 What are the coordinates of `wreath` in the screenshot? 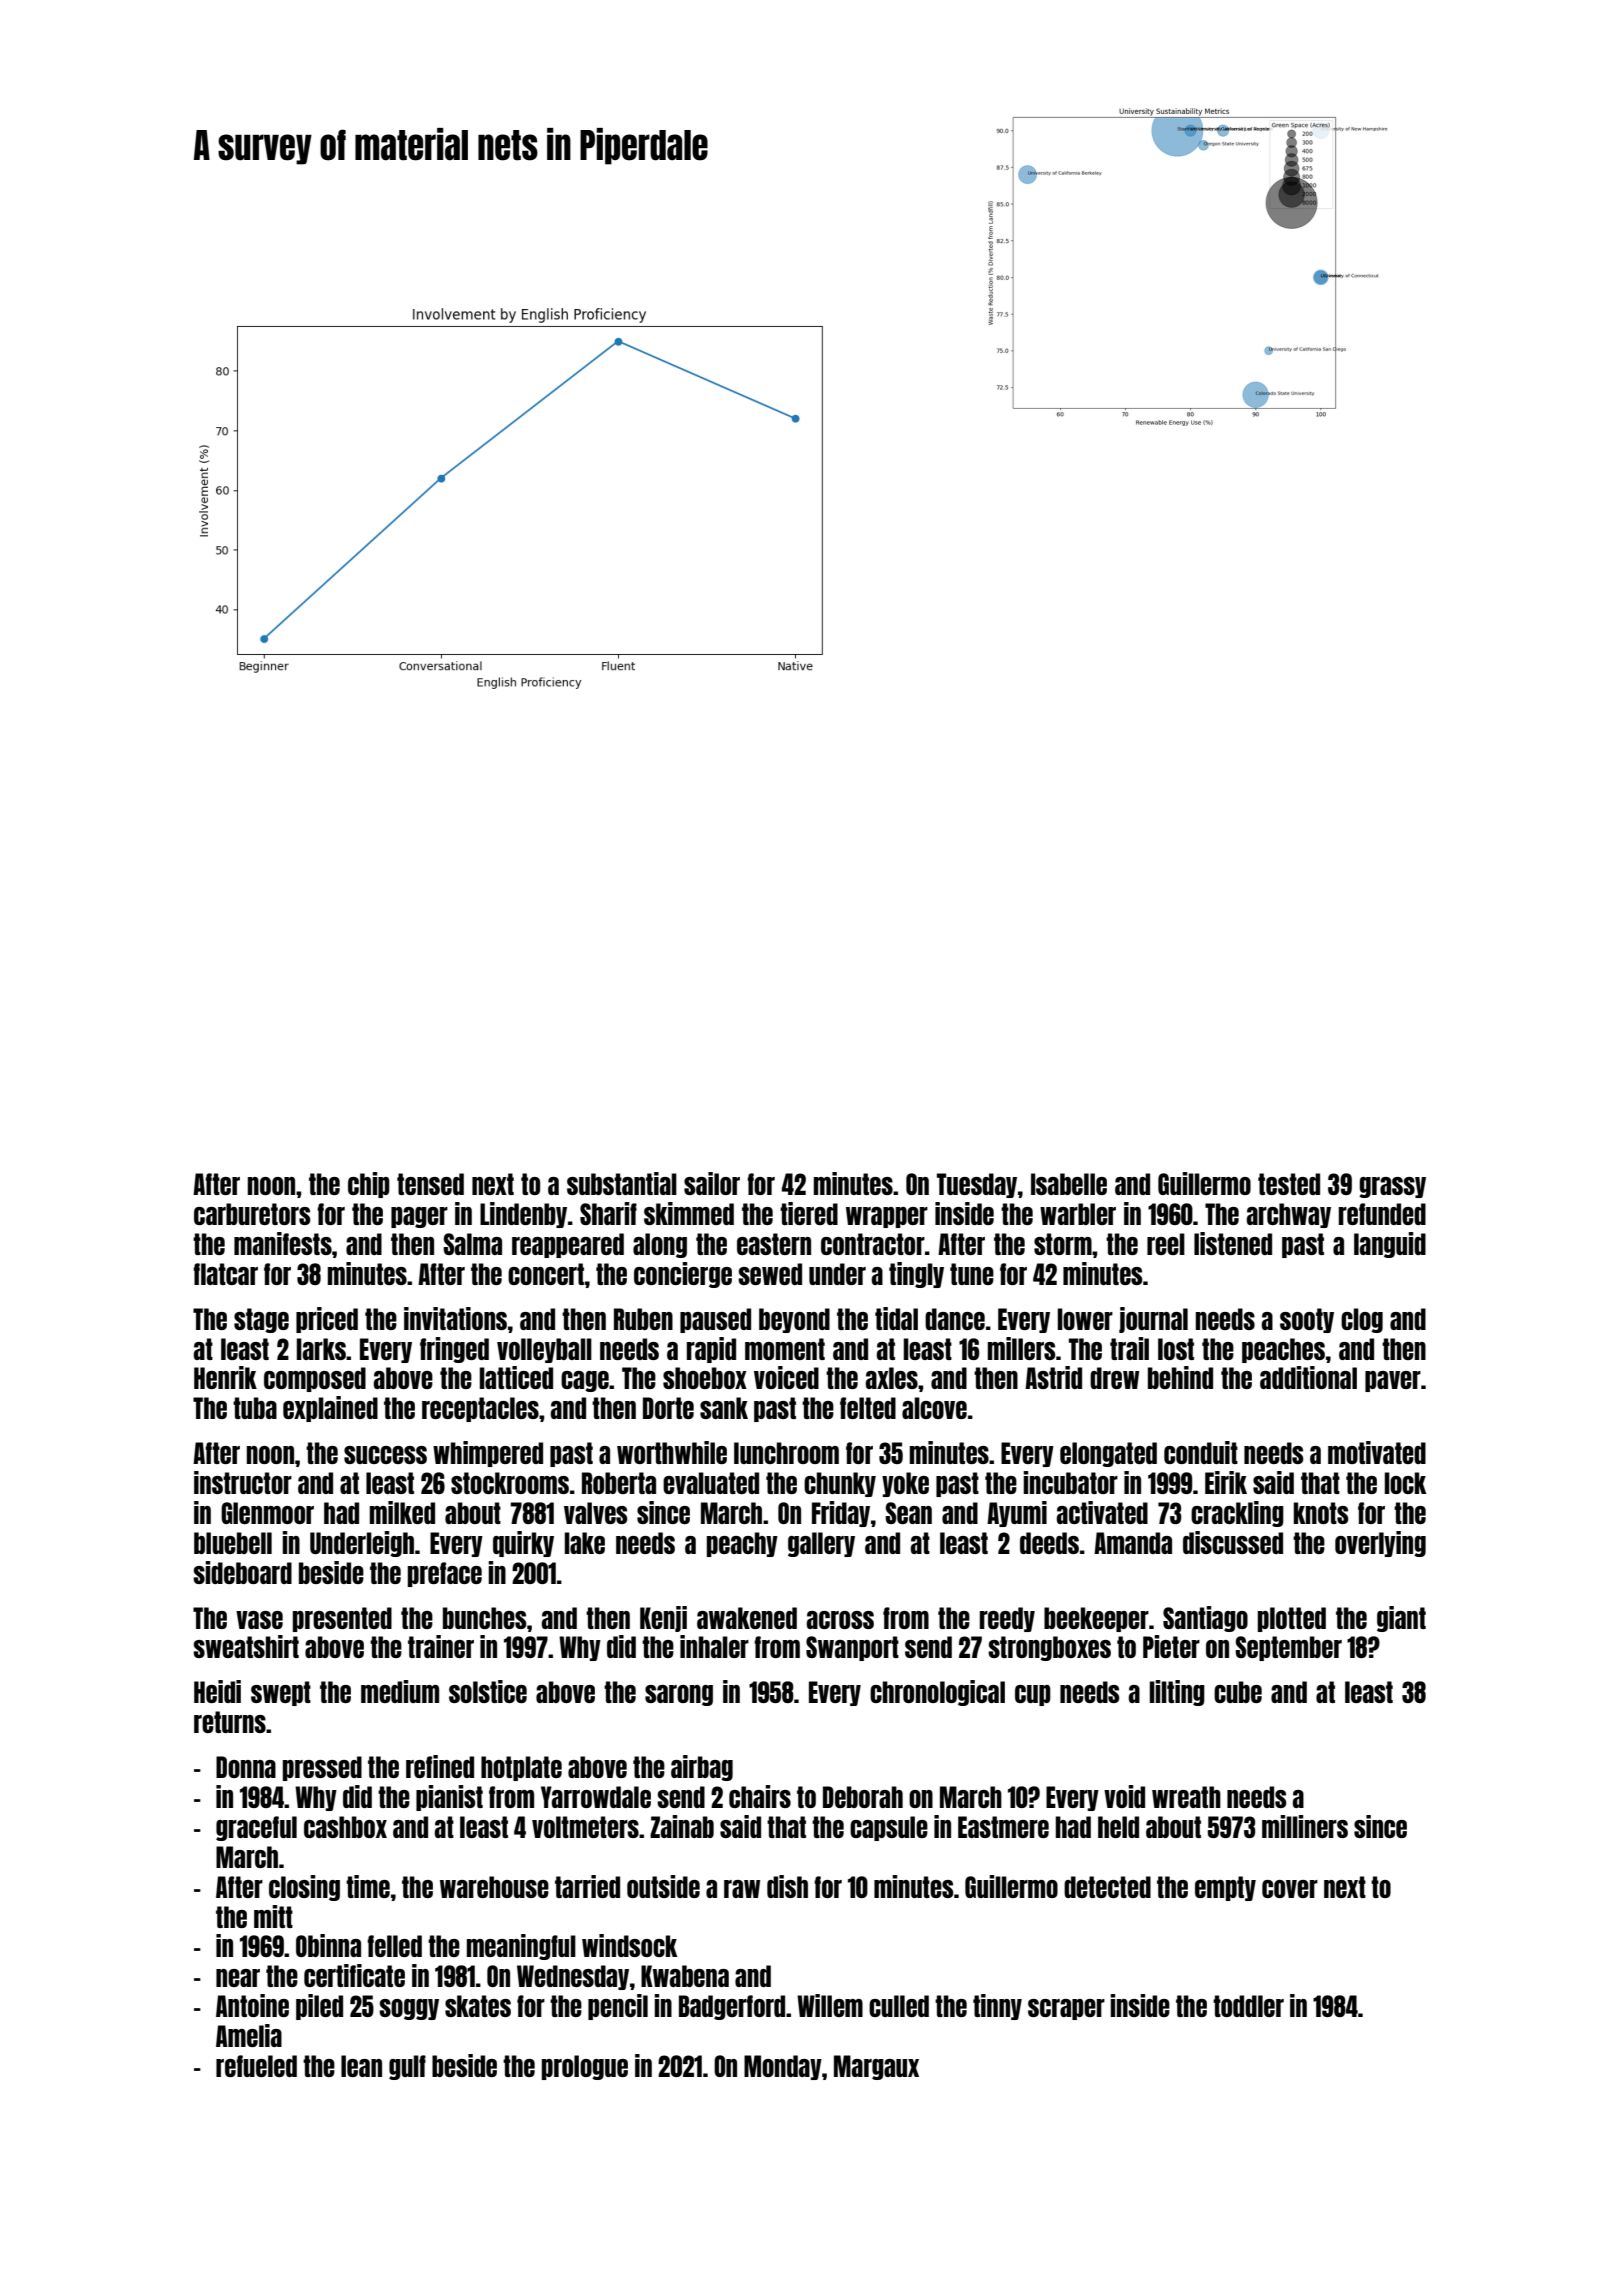 It's located at (1186, 1797).
